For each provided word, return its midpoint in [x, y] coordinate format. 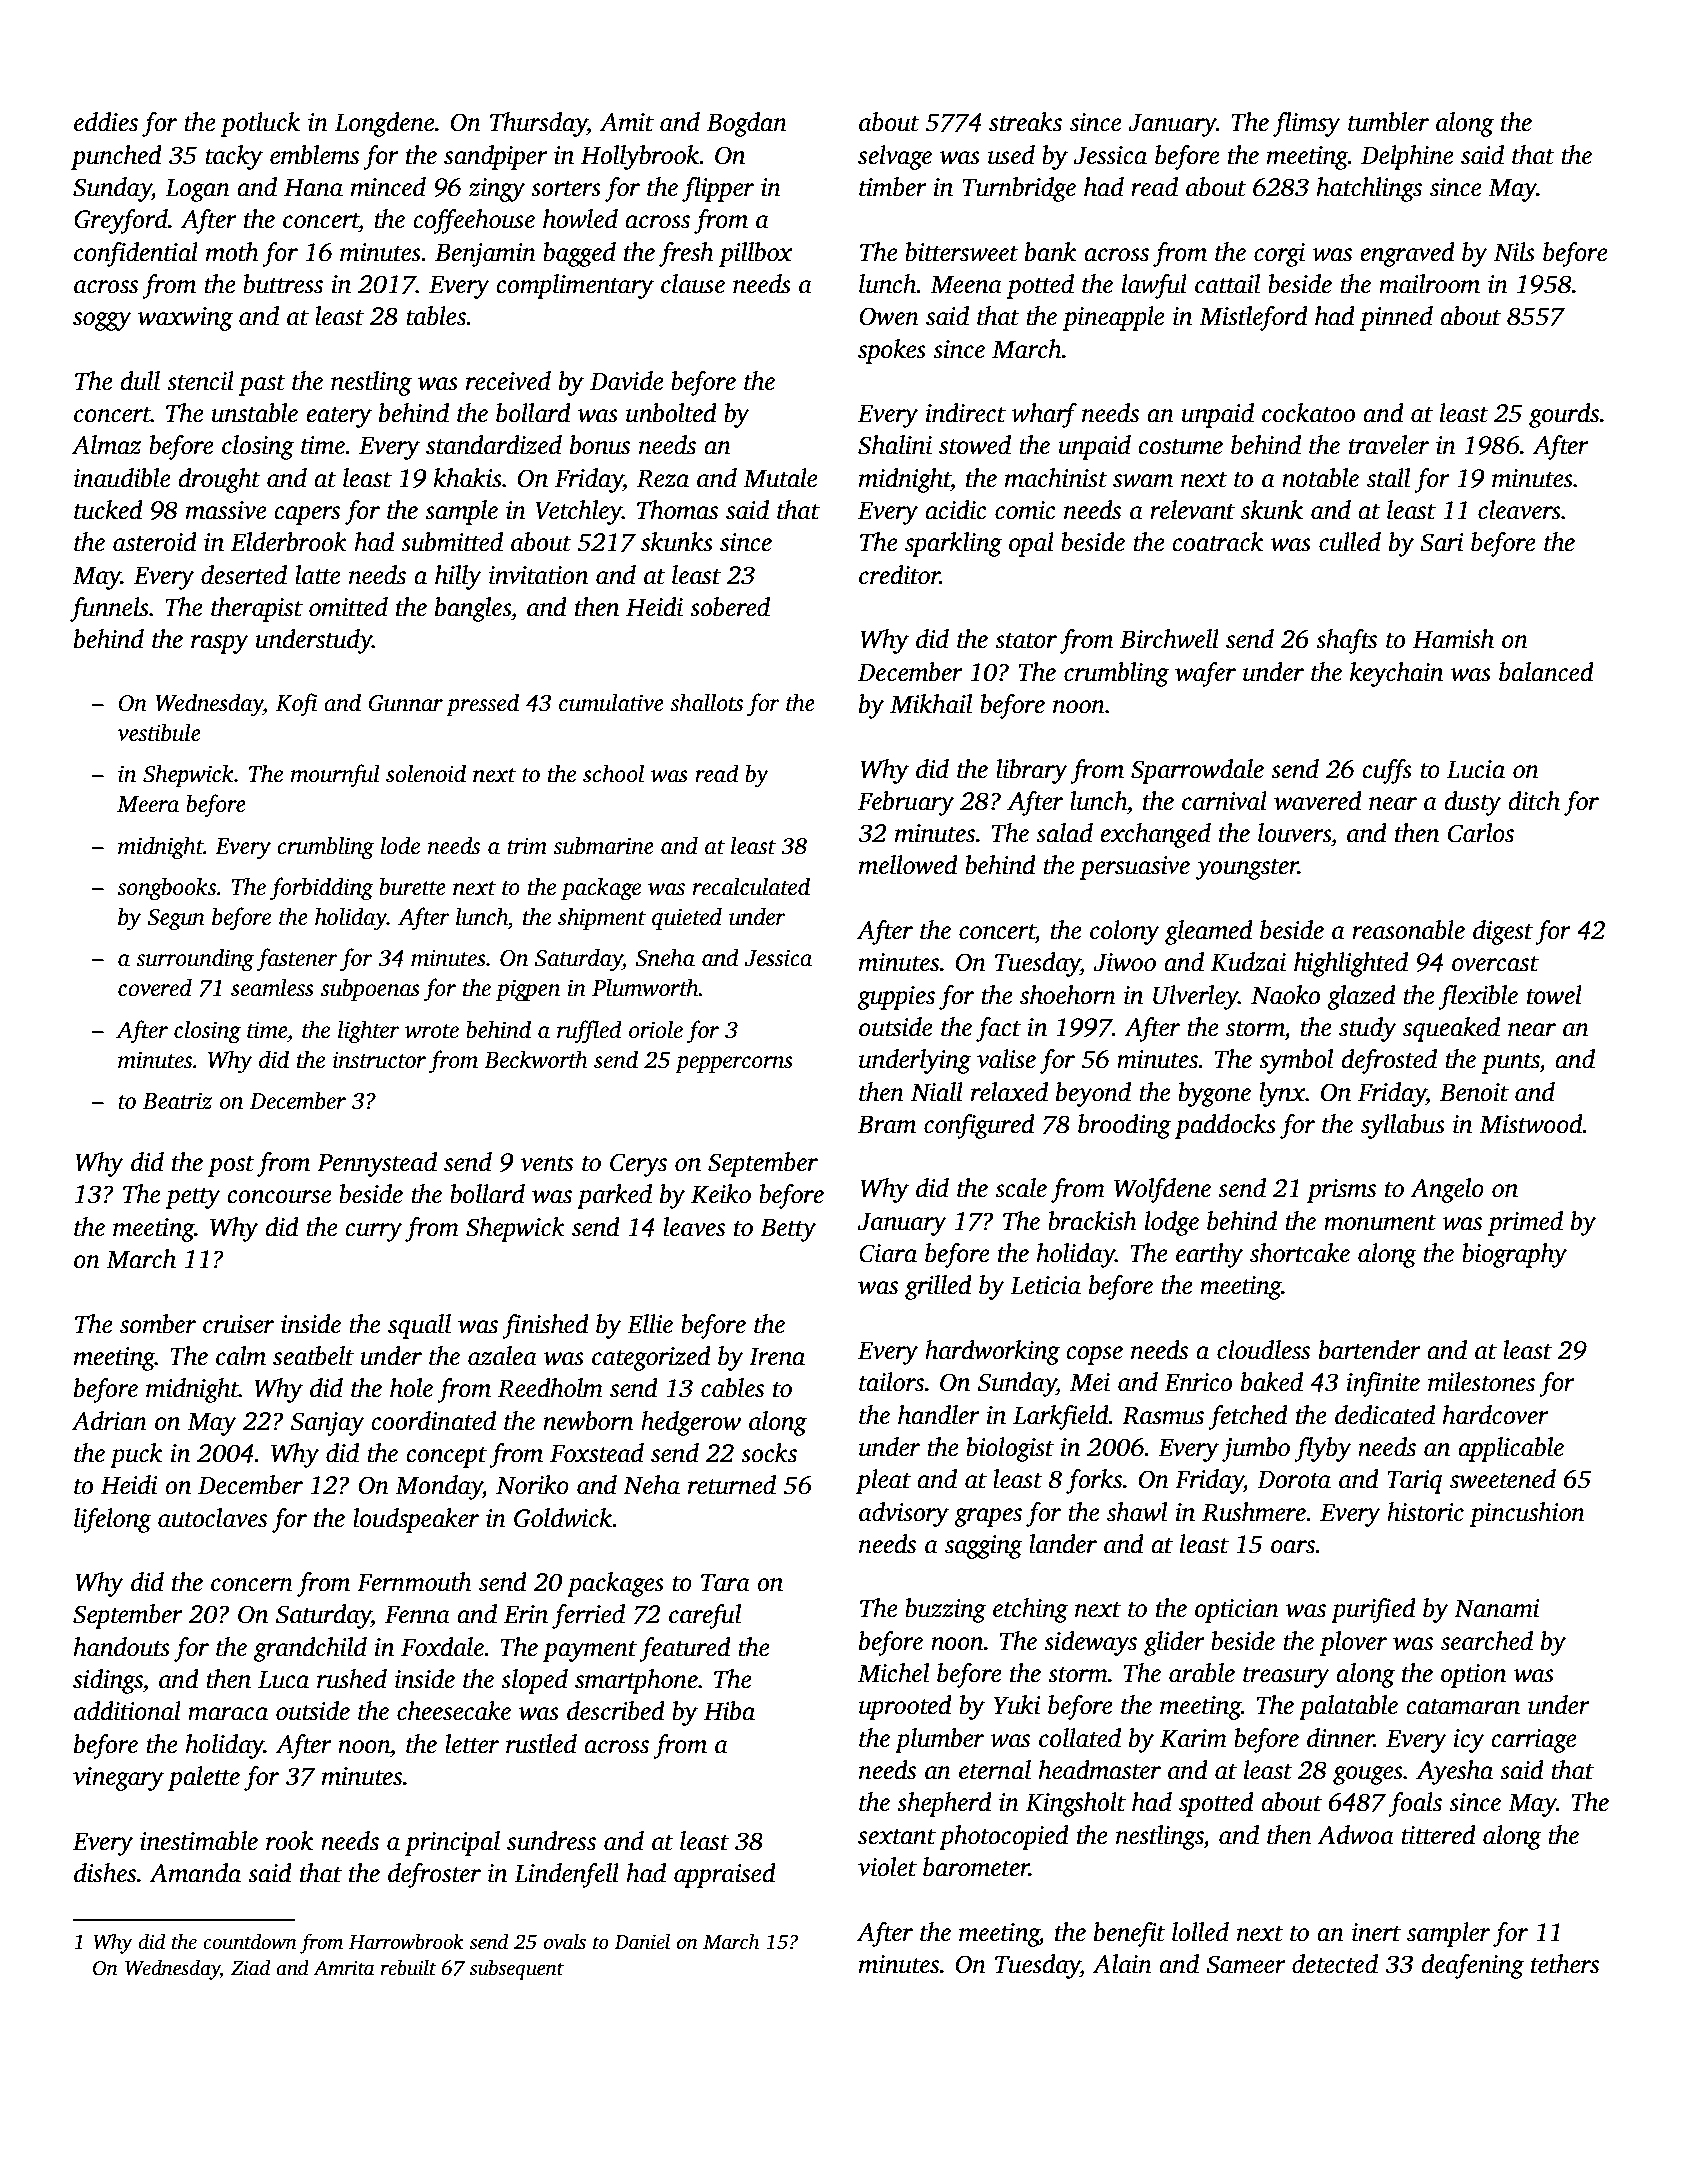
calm [241, 1356]
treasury [1286, 1677]
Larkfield [1061, 1417]
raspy [220, 644]
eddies [106, 122]
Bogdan [747, 124]
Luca [283, 1680]
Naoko [1285, 995]
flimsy [1307, 124]
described [616, 1711]
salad [1064, 833]
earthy [1209, 1255]
